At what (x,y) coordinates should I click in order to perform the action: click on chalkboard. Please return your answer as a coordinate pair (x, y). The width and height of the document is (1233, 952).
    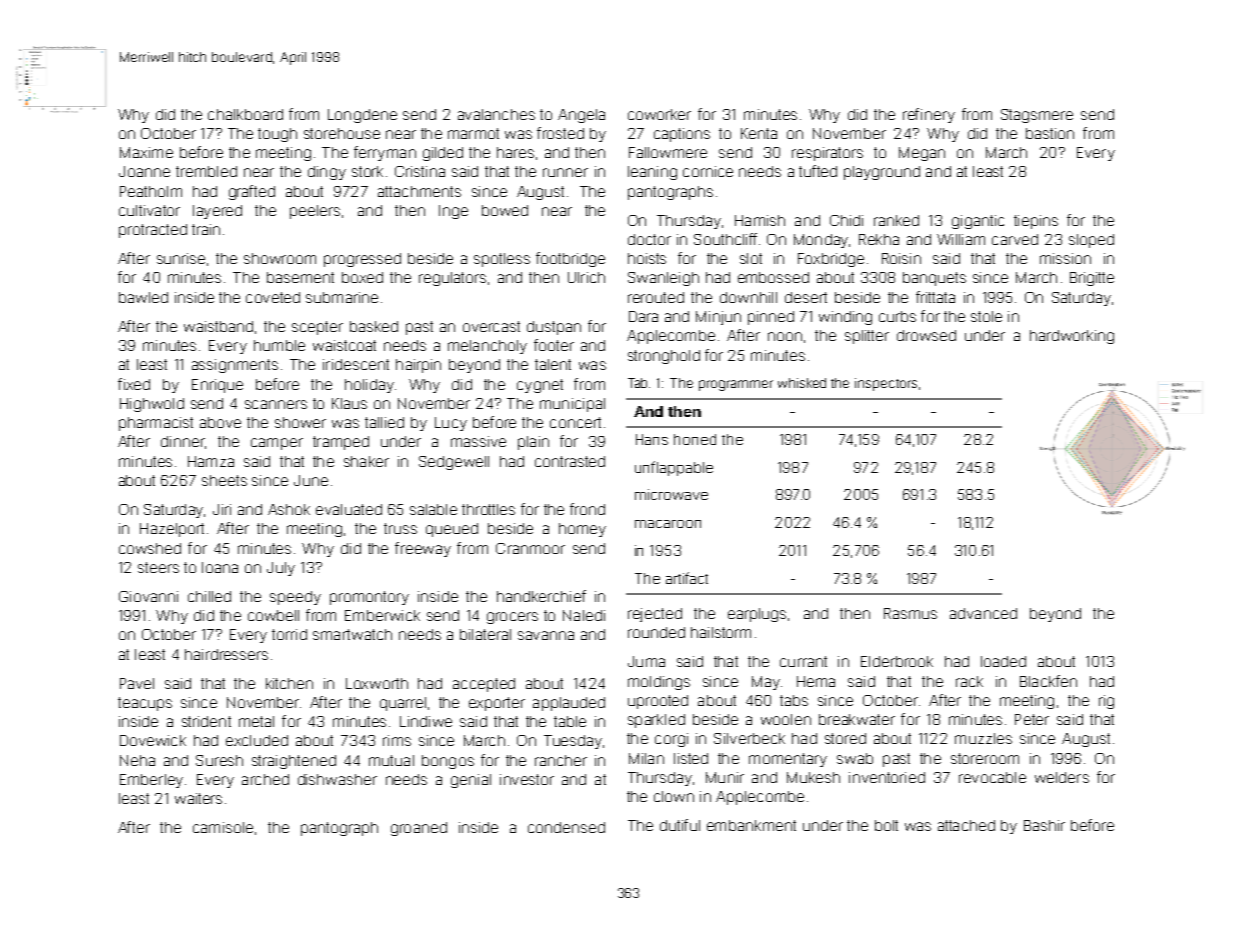
    Looking at the image, I should click on (245, 114).
